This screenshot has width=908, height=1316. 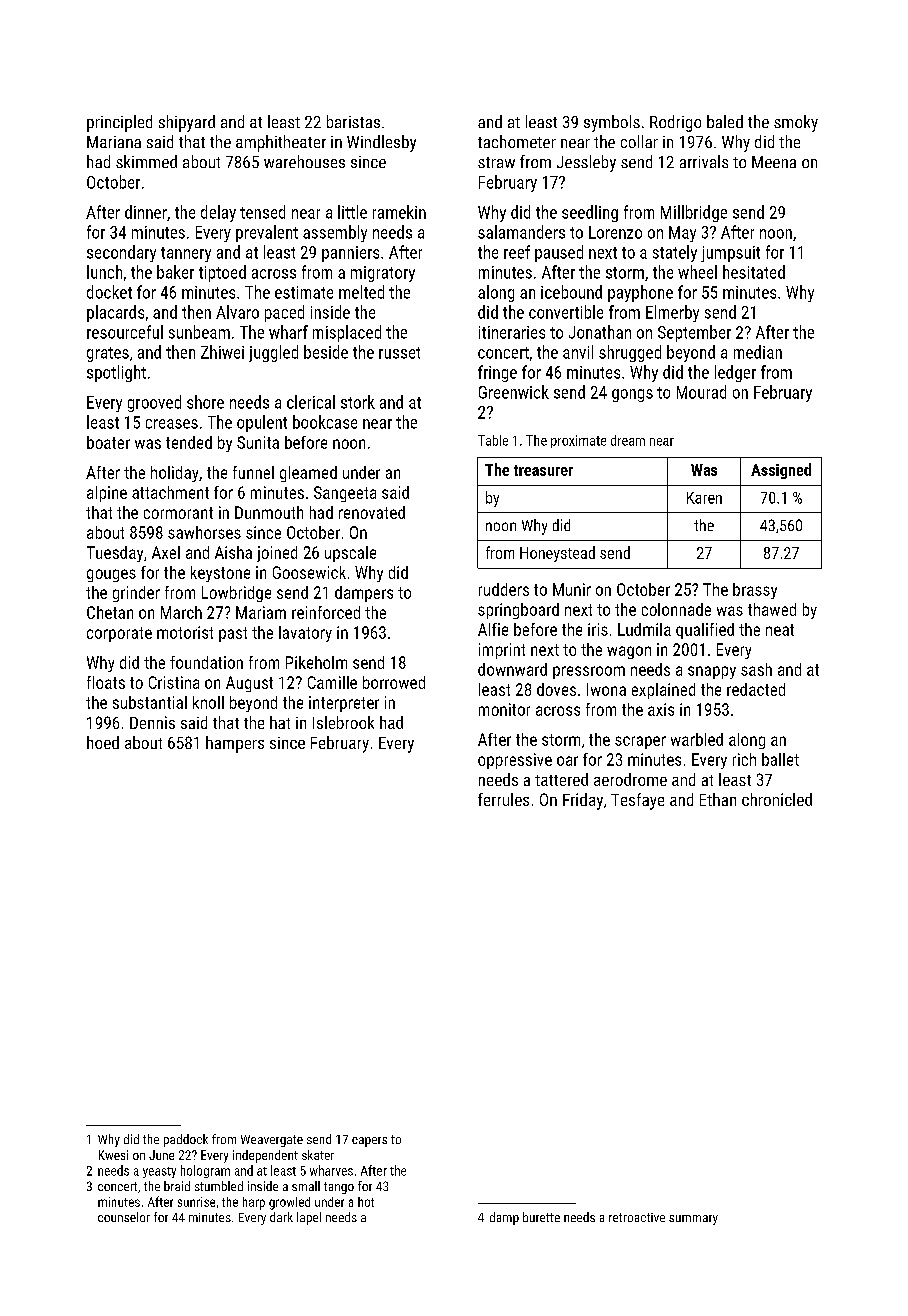 What do you see at coordinates (694, 213) in the screenshot?
I see `Millbridge` at bounding box center [694, 213].
